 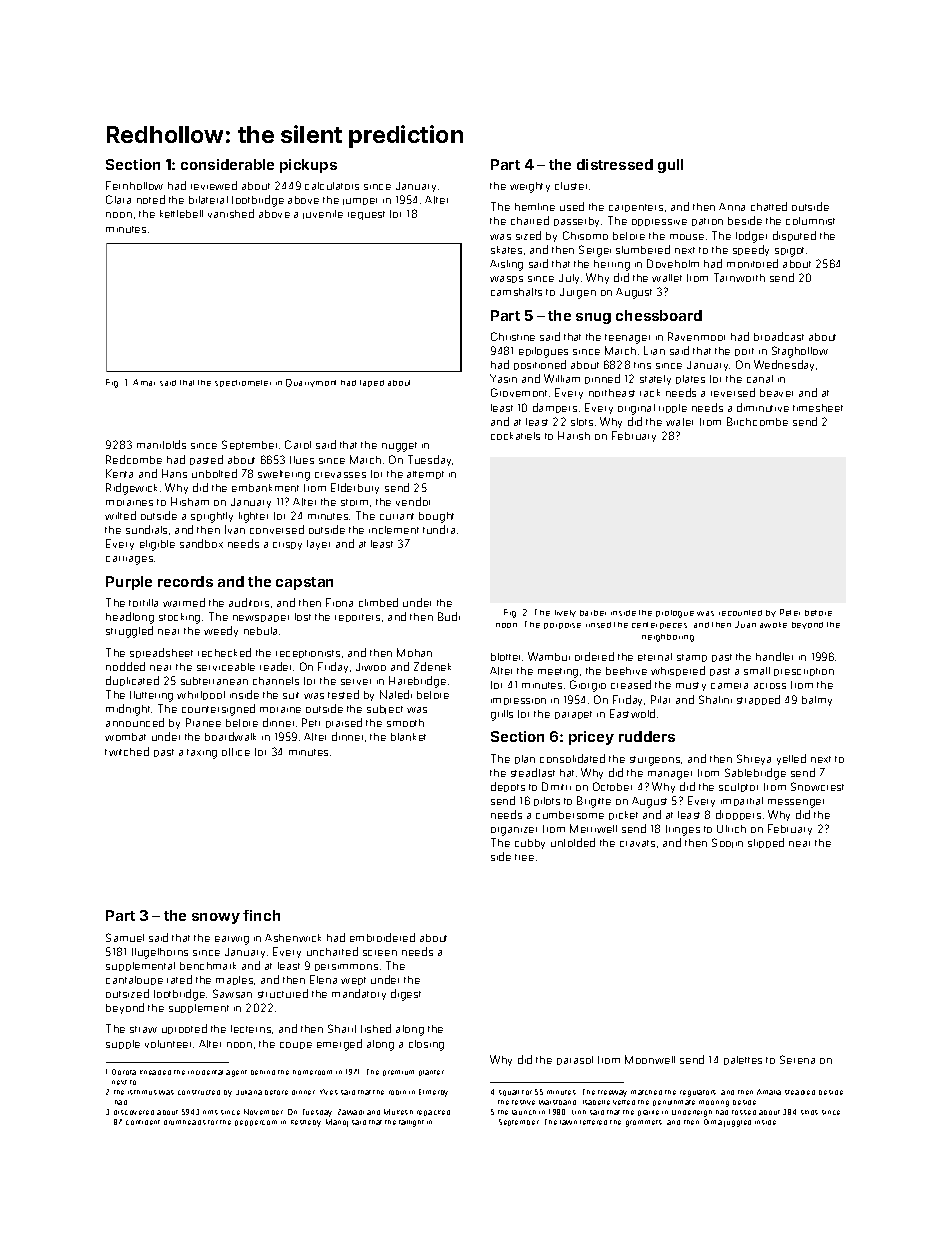 I want to click on reviewed, so click(x=214, y=185).
